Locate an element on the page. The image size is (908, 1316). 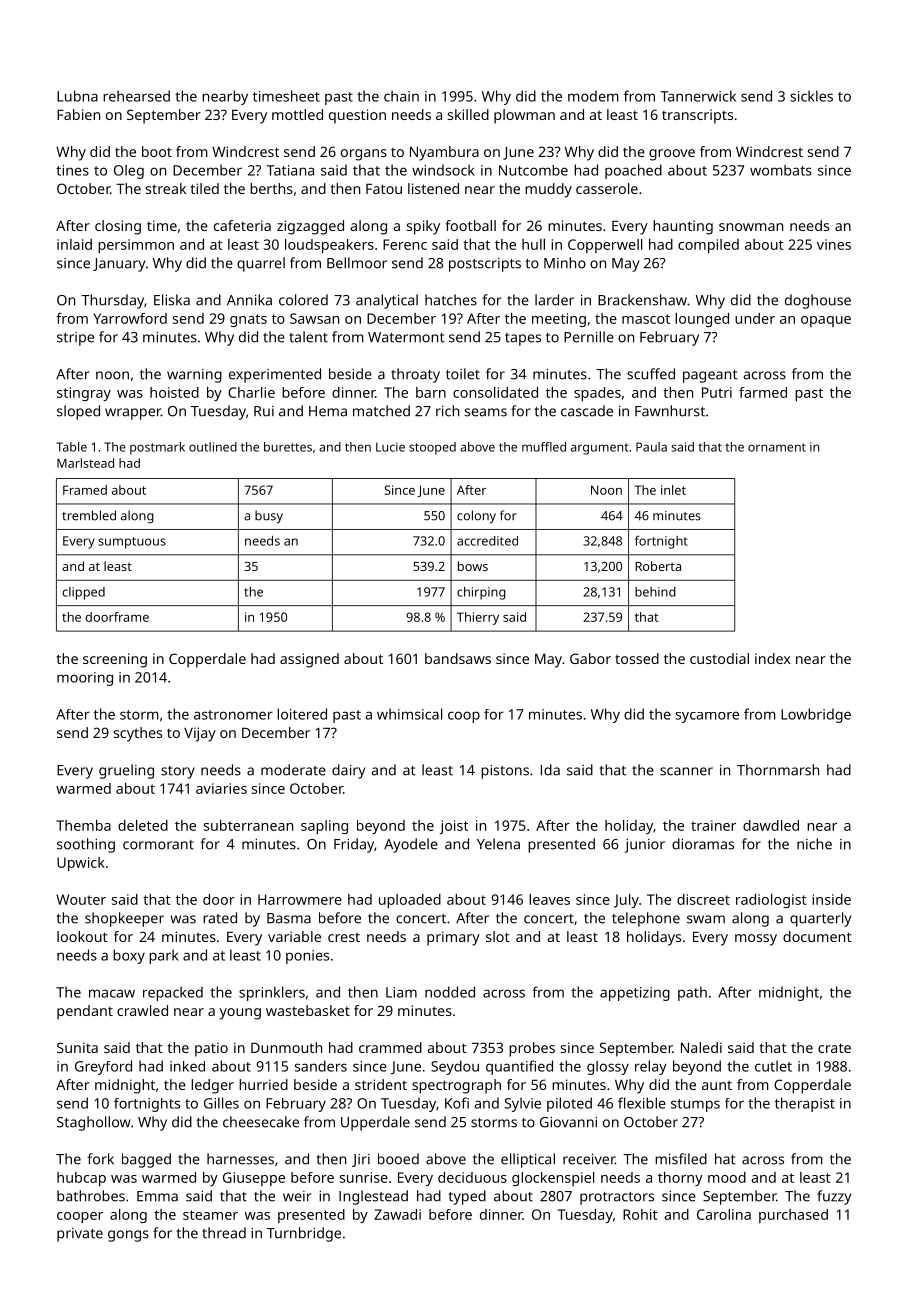
modem is located at coordinates (593, 96).
